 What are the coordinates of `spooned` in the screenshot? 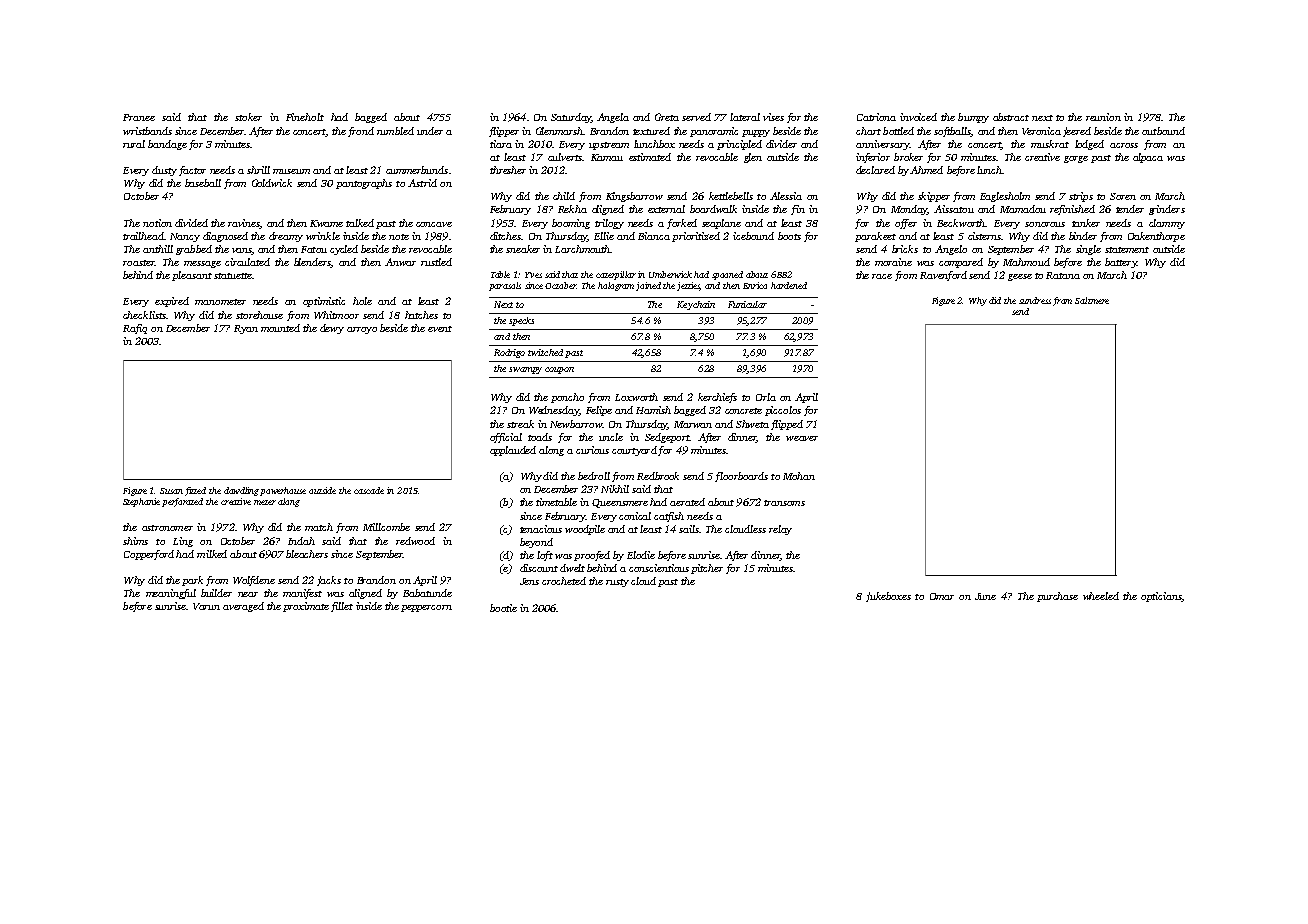 It's located at (727, 275).
